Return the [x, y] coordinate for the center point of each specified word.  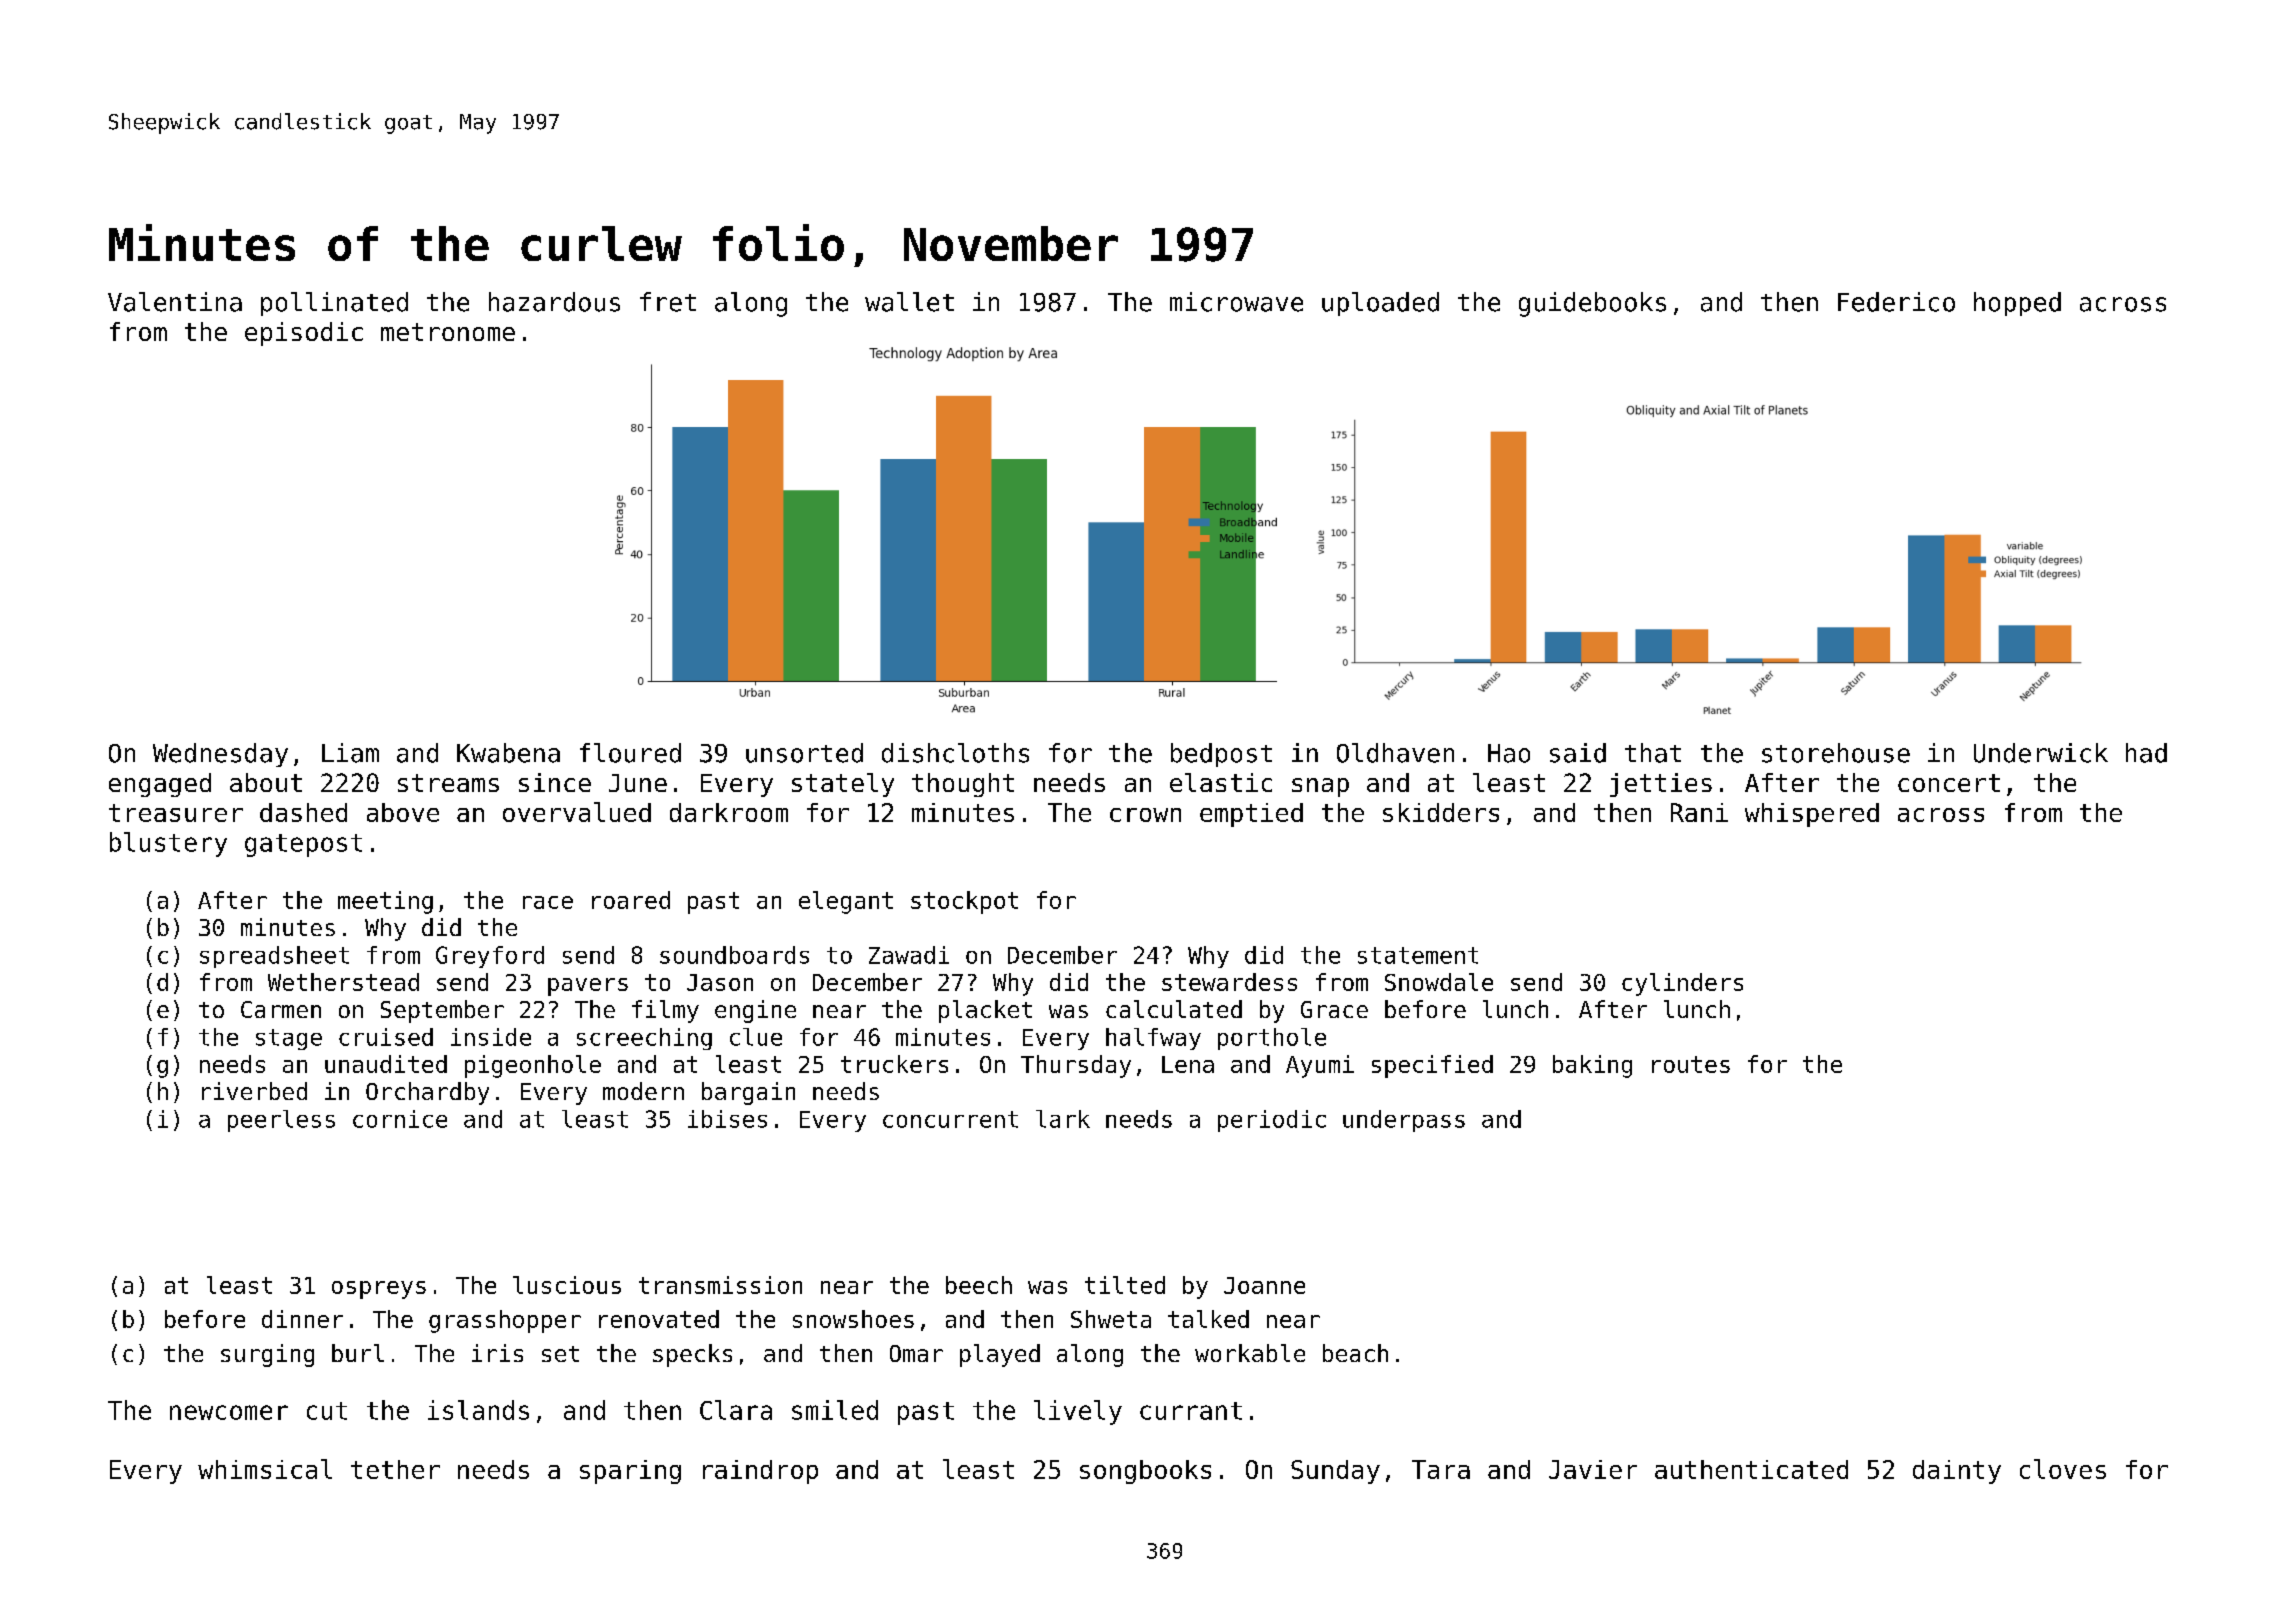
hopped [2017, 304]
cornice [400, 1119]
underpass [1404, 1121]
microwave [1236, 302]
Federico [1896, 302]
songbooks [1145, 1472]
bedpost [1221, 755]
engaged [160, 785]
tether [395, 1469]
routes [1691, 1064]
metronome [448, 332]
